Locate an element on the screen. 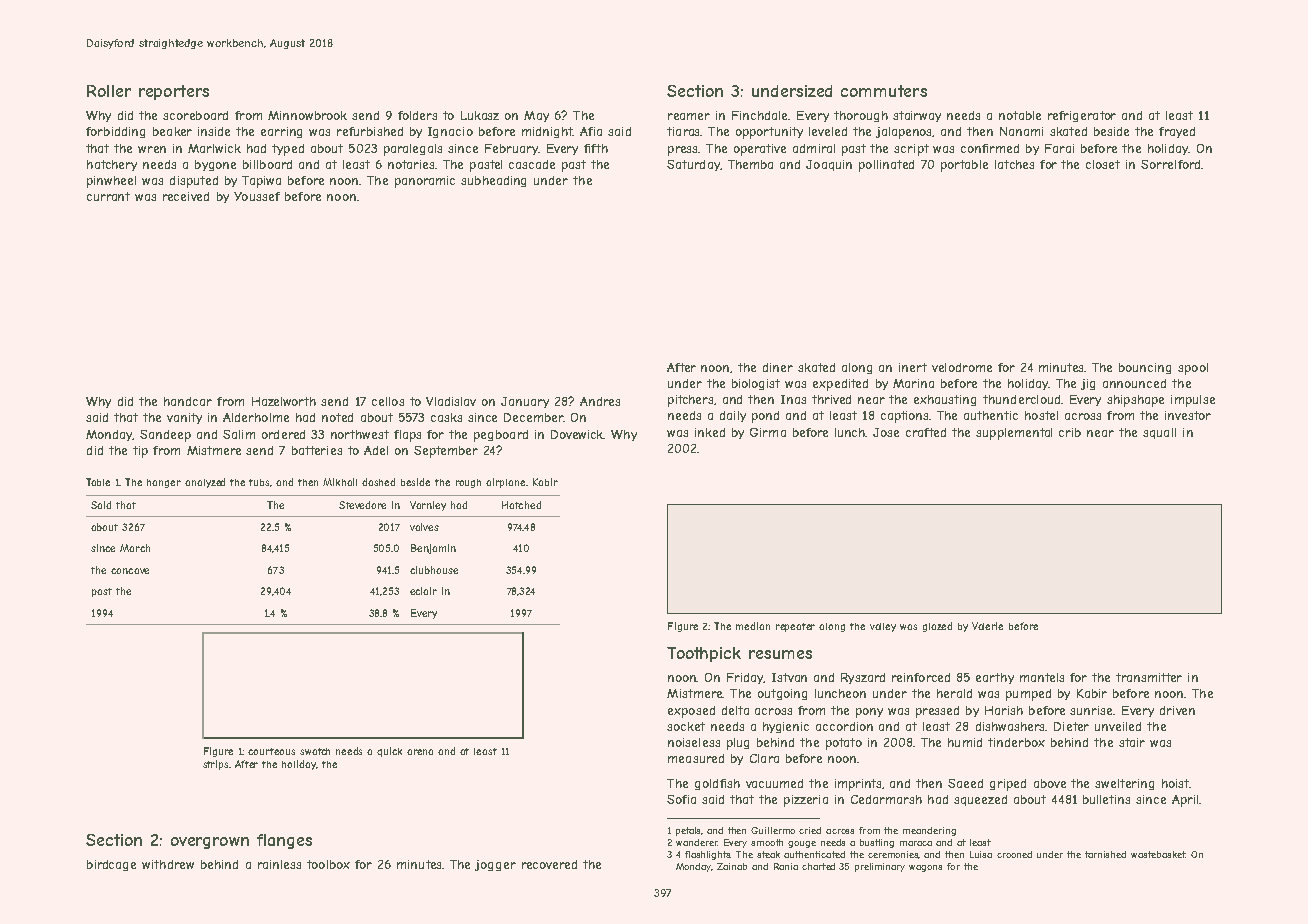 The image size is (1308, 924). concave is located at coordinates (130, 571).
